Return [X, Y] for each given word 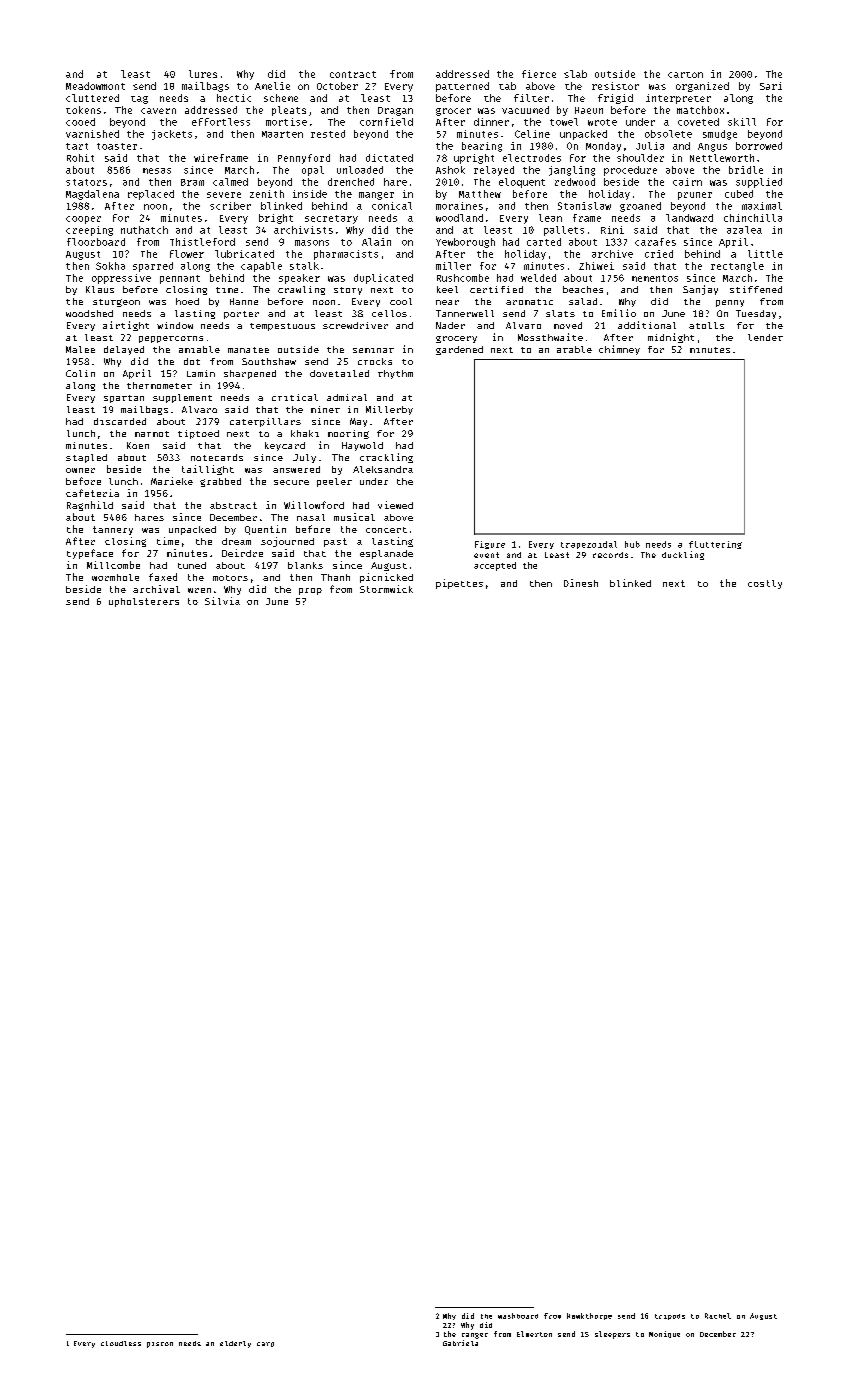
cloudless [121, 1343]
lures [203, 74]
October [337, 86]
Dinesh [581, 583]
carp [265, 1344]
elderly [235, 1344]
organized [702, 87]
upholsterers [144, 602]
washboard [518, 1316]
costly [765, 584]
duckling [683, 555]
